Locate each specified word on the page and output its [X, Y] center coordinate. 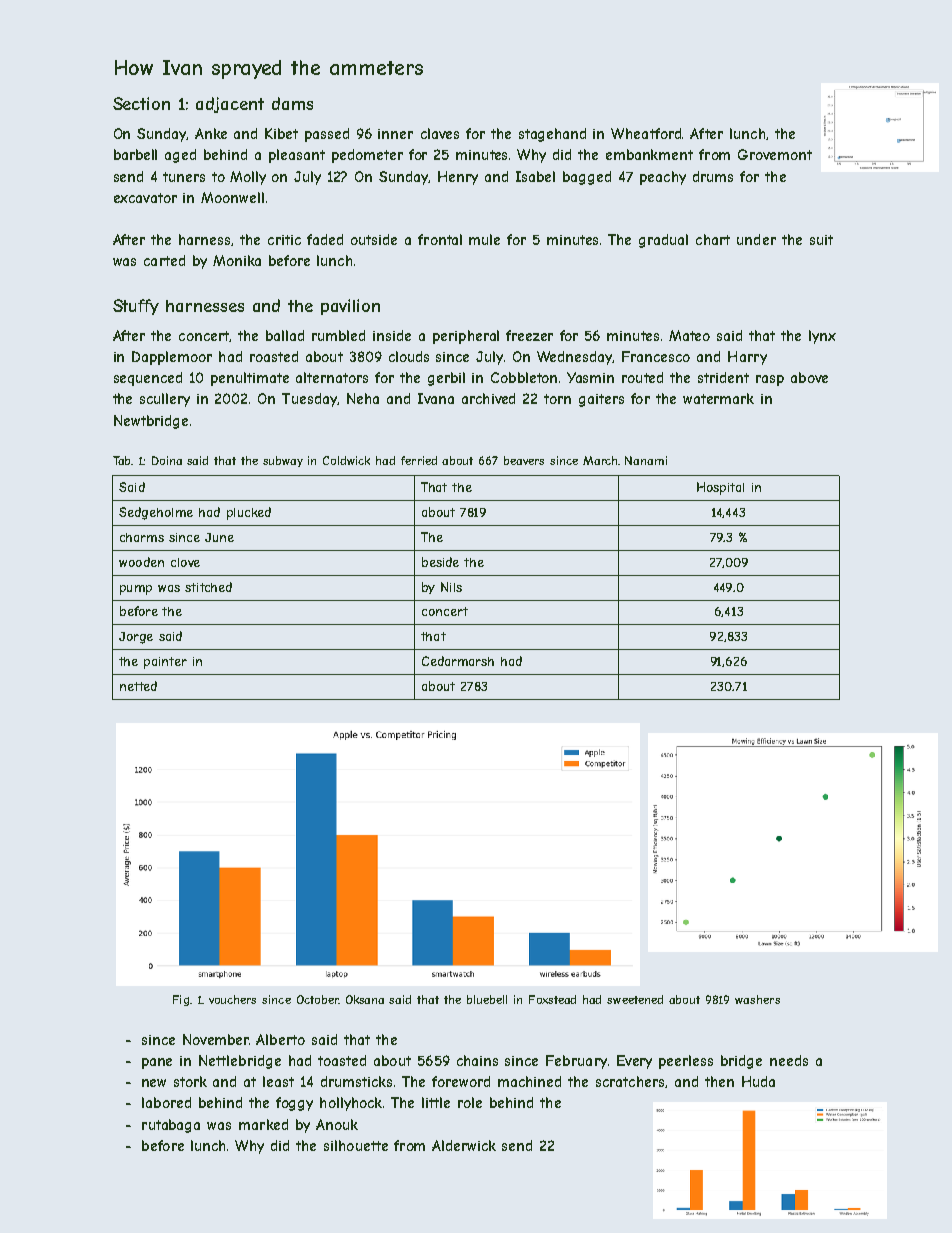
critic [284, 240]
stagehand [552, 135]
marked [263, 1124]
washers [757, 999]
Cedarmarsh [458, 661]
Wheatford [646, 133]
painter [165, 663]
